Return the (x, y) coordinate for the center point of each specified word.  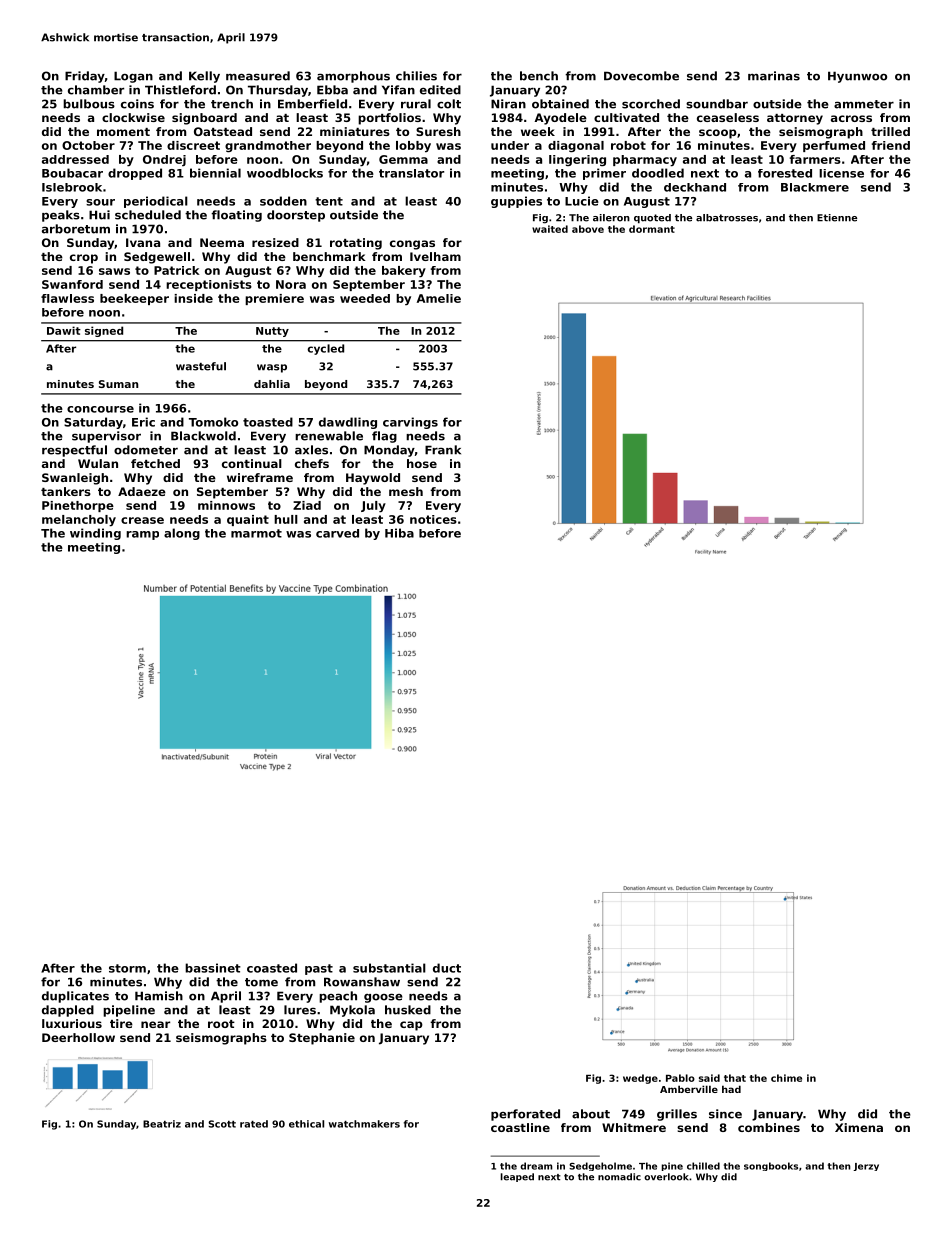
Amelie (439, 298)
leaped (517, 1177)
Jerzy (866, 1167)
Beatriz (162, 1124)
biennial (215, 173)
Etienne (837, 218)
